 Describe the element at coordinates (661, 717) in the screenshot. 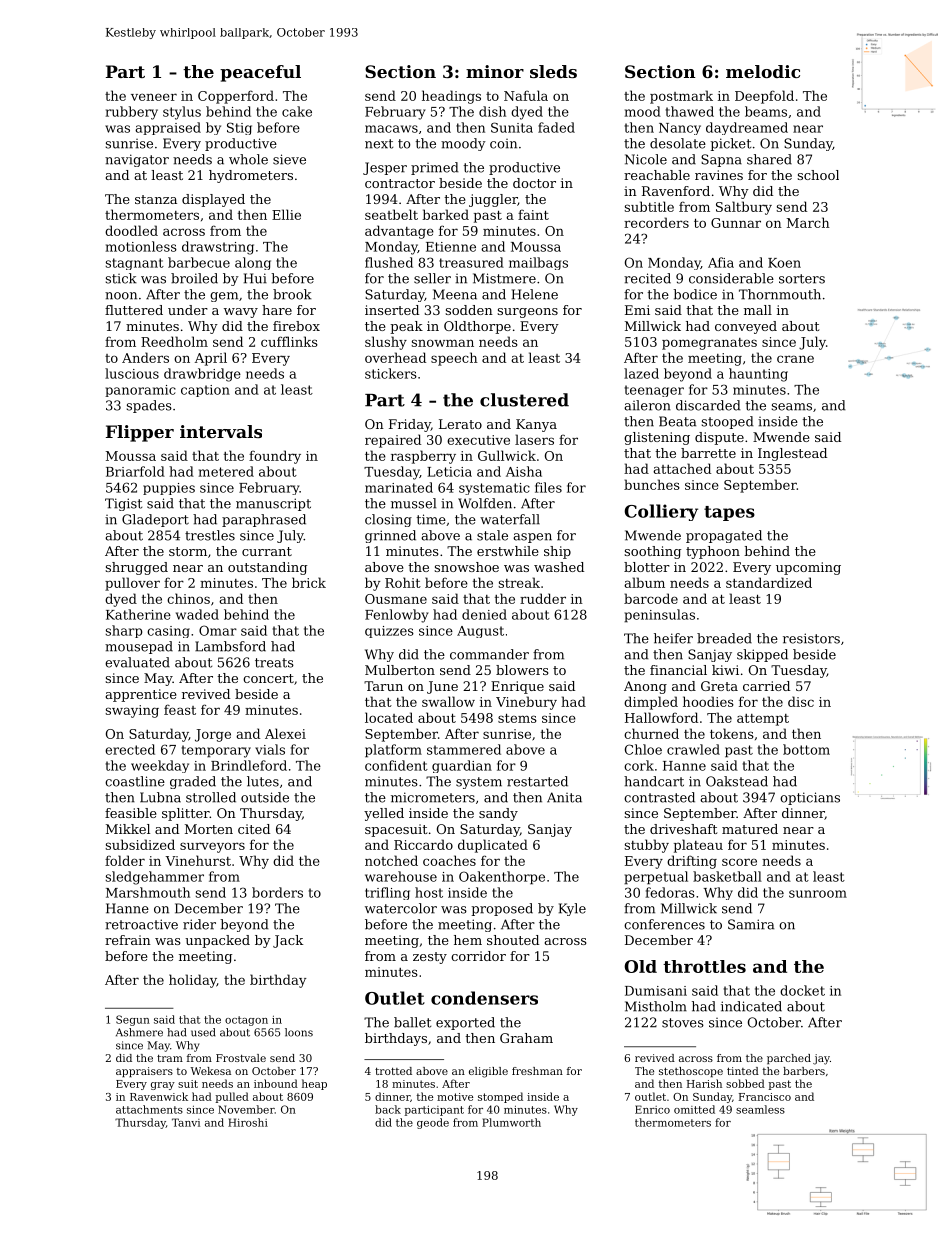

I see `Hallowford` at that location.
